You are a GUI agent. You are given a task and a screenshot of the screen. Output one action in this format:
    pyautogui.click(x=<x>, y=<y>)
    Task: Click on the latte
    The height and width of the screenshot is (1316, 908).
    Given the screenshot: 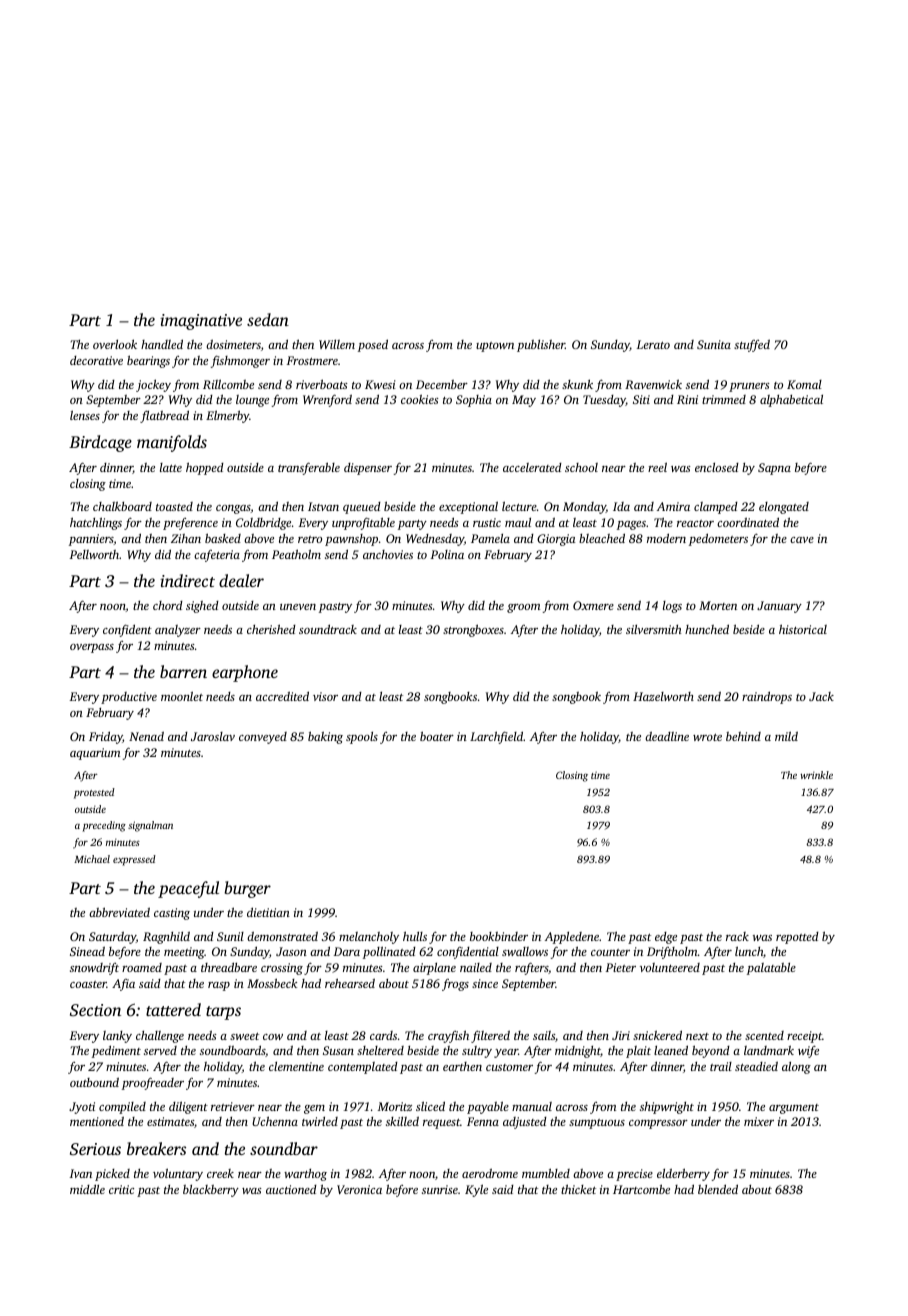 What is the action you would take?
    pyautogui.click(x=171, y=467)
